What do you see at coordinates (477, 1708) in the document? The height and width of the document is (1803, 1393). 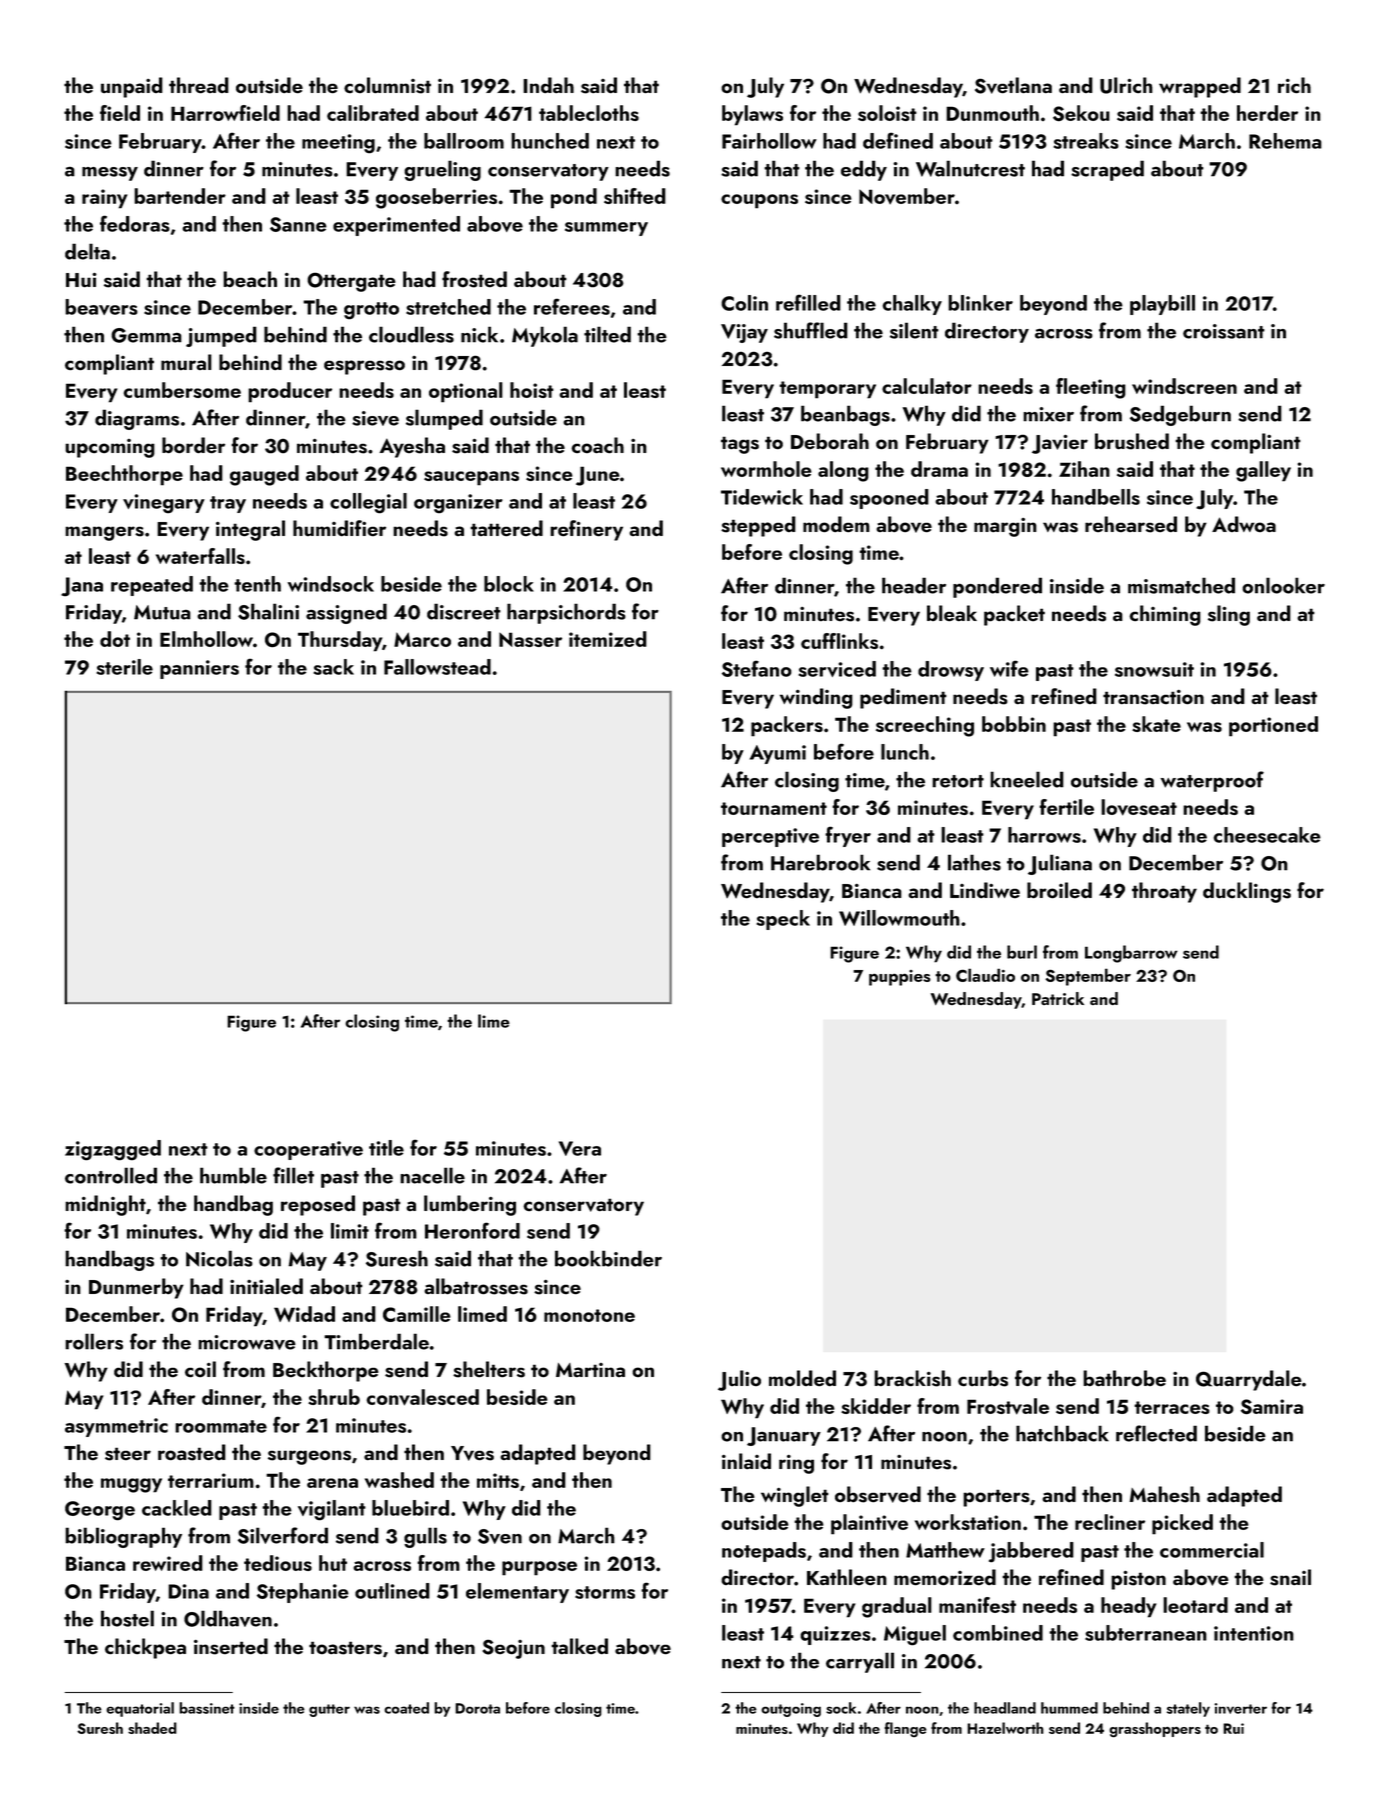 I see `Dorota` at bounding box center [477, 1708].
